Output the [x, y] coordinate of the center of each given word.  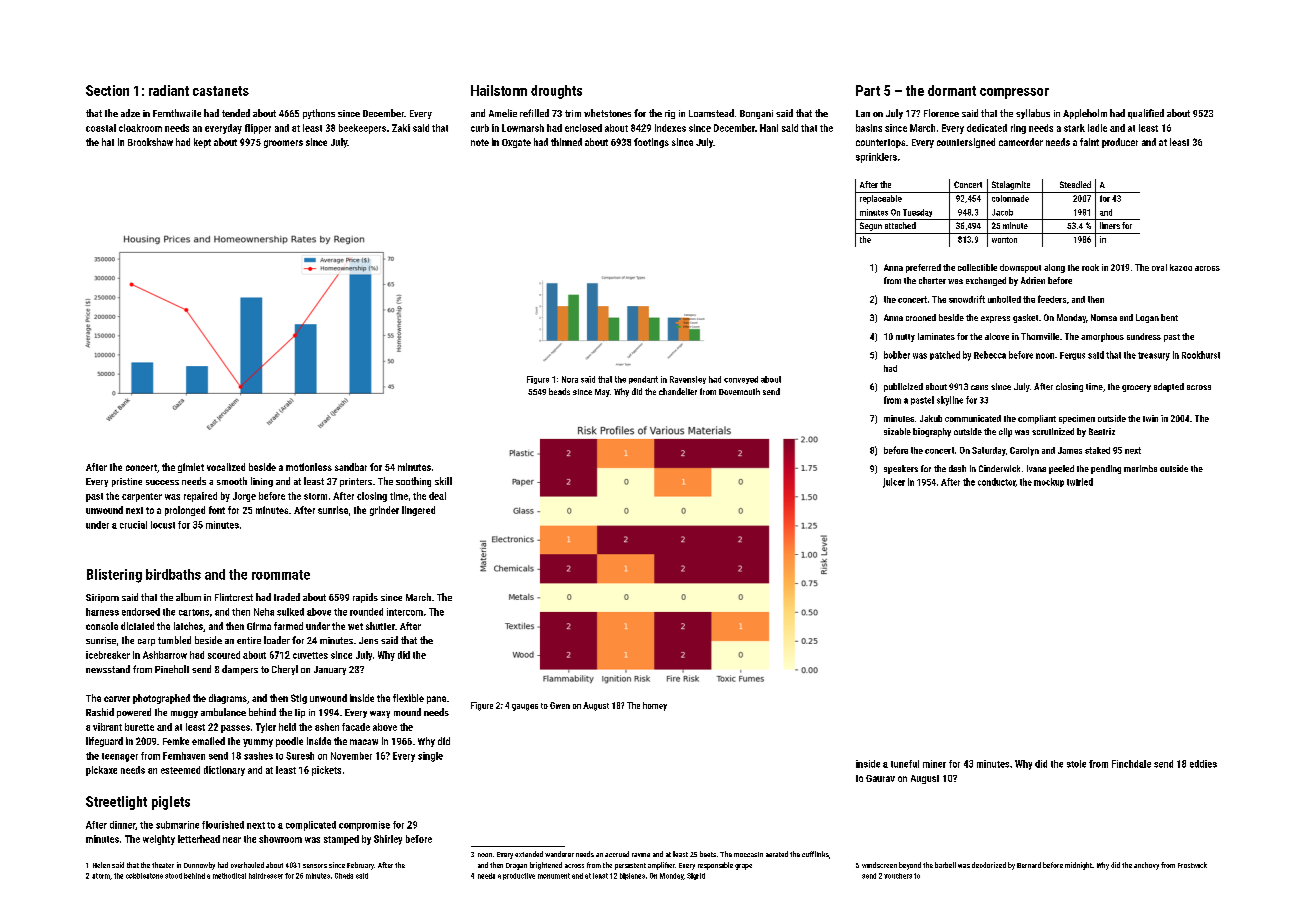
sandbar [351, 467]
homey [655, 706]
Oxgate [516, 143]
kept [202, 143]
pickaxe [101, 771]
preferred [923, 268]
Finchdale [1131, 764]
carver [117, 699]
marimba [1140, 468]
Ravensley [688, 380]
